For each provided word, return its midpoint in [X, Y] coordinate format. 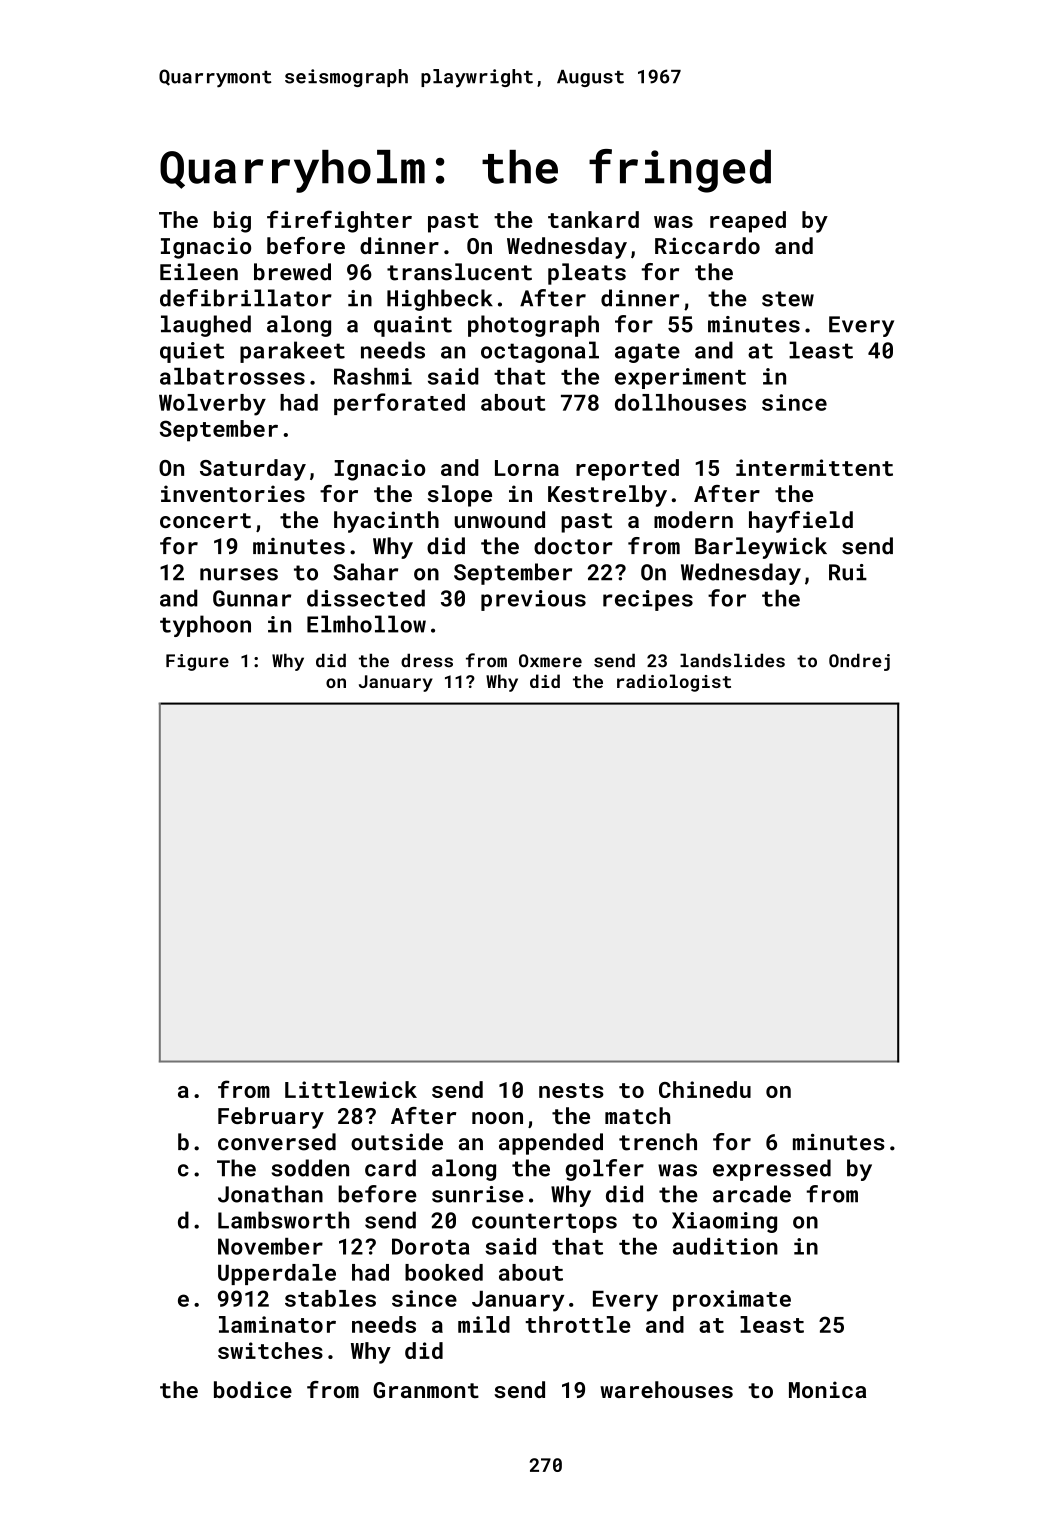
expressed [772, 1170]
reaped [748, 222]
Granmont [426, 1390]
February [271, 1118]
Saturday [253, 470]
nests [571, 1090]
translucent [459, 272]
